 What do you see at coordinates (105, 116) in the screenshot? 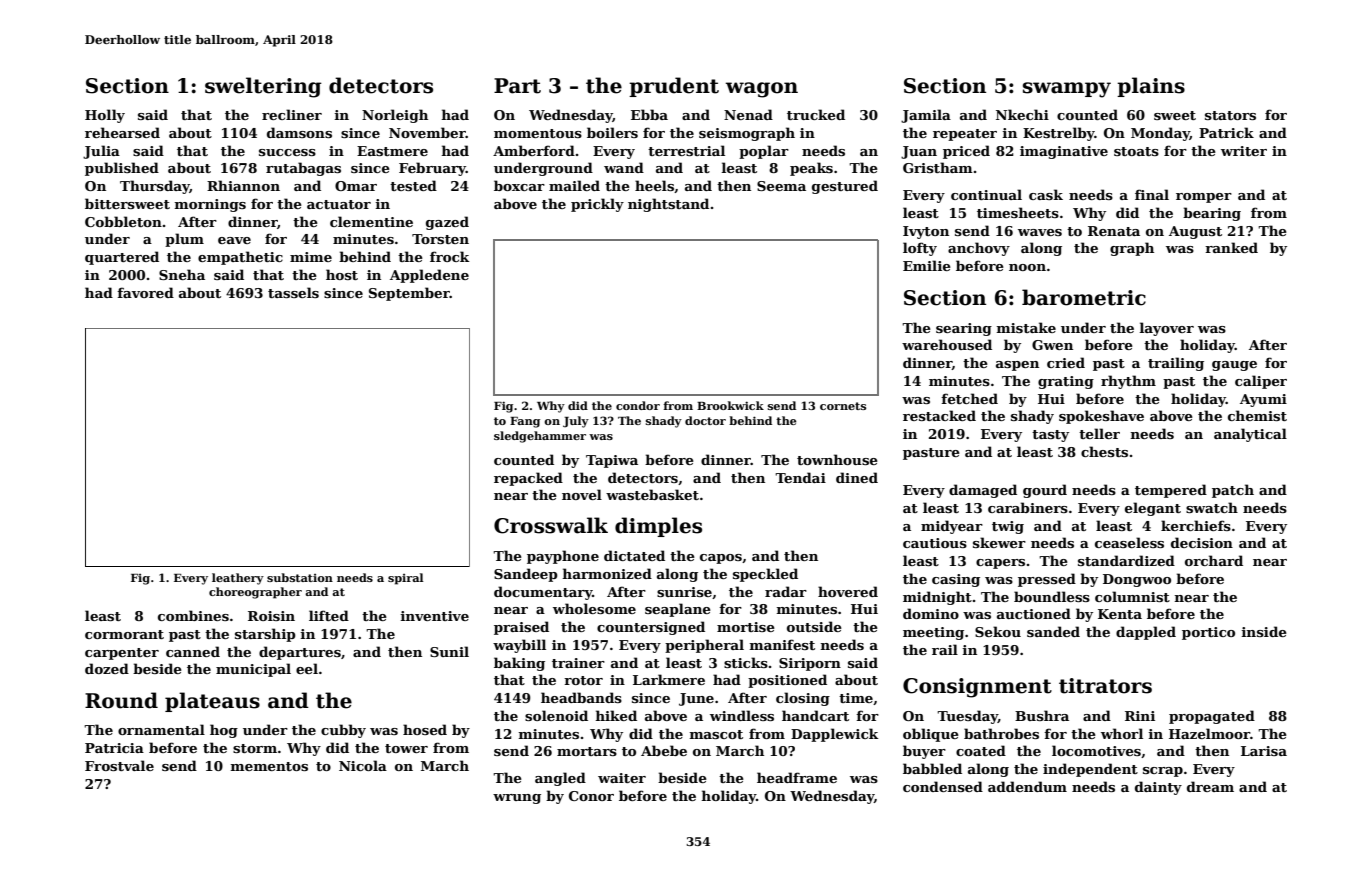
I see `Holly` at bounding box center [105, 116].
